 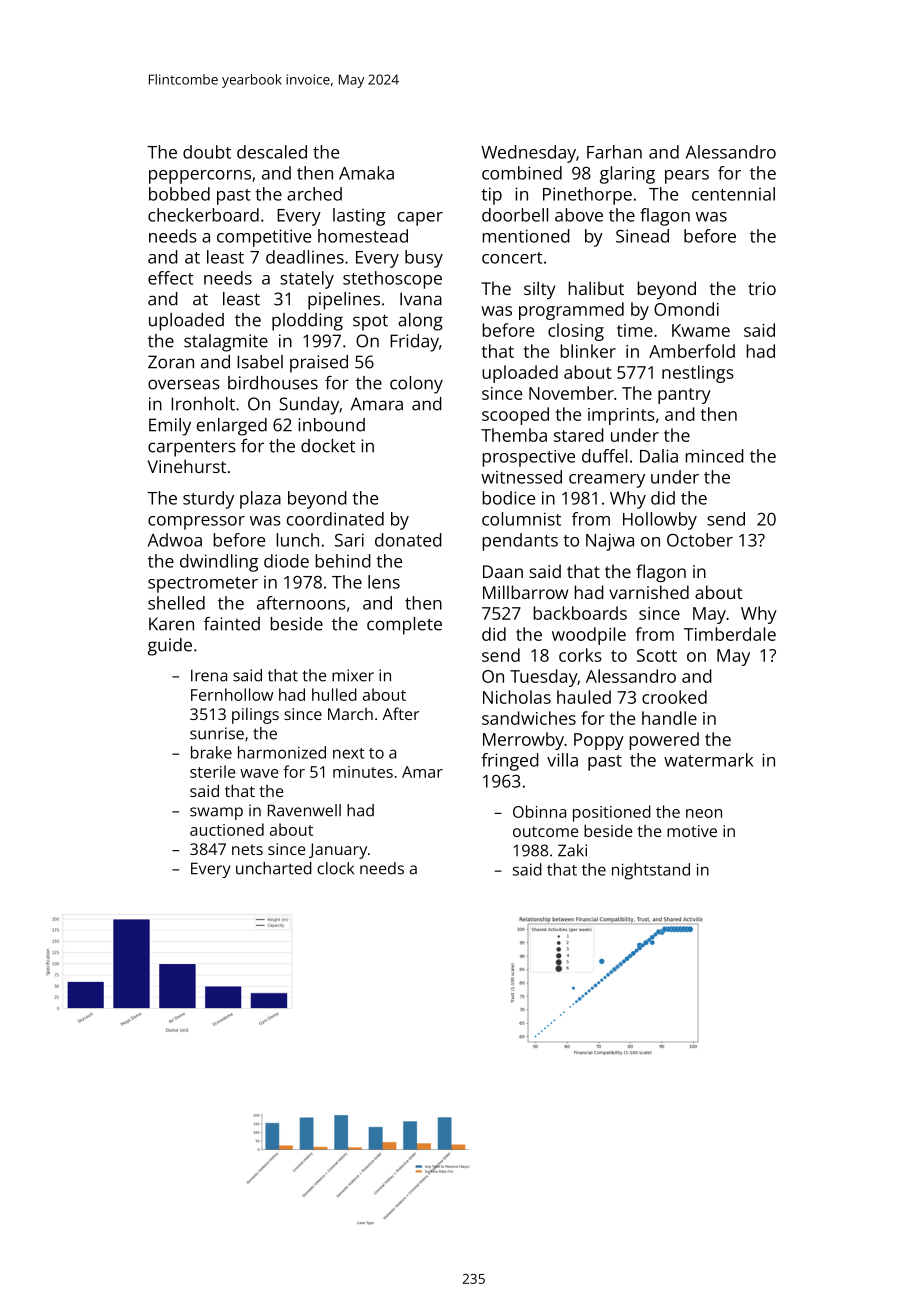 What do you see at coordinates (687, 177) in the page?
I see `pears` at bounding box center [687, 177].
